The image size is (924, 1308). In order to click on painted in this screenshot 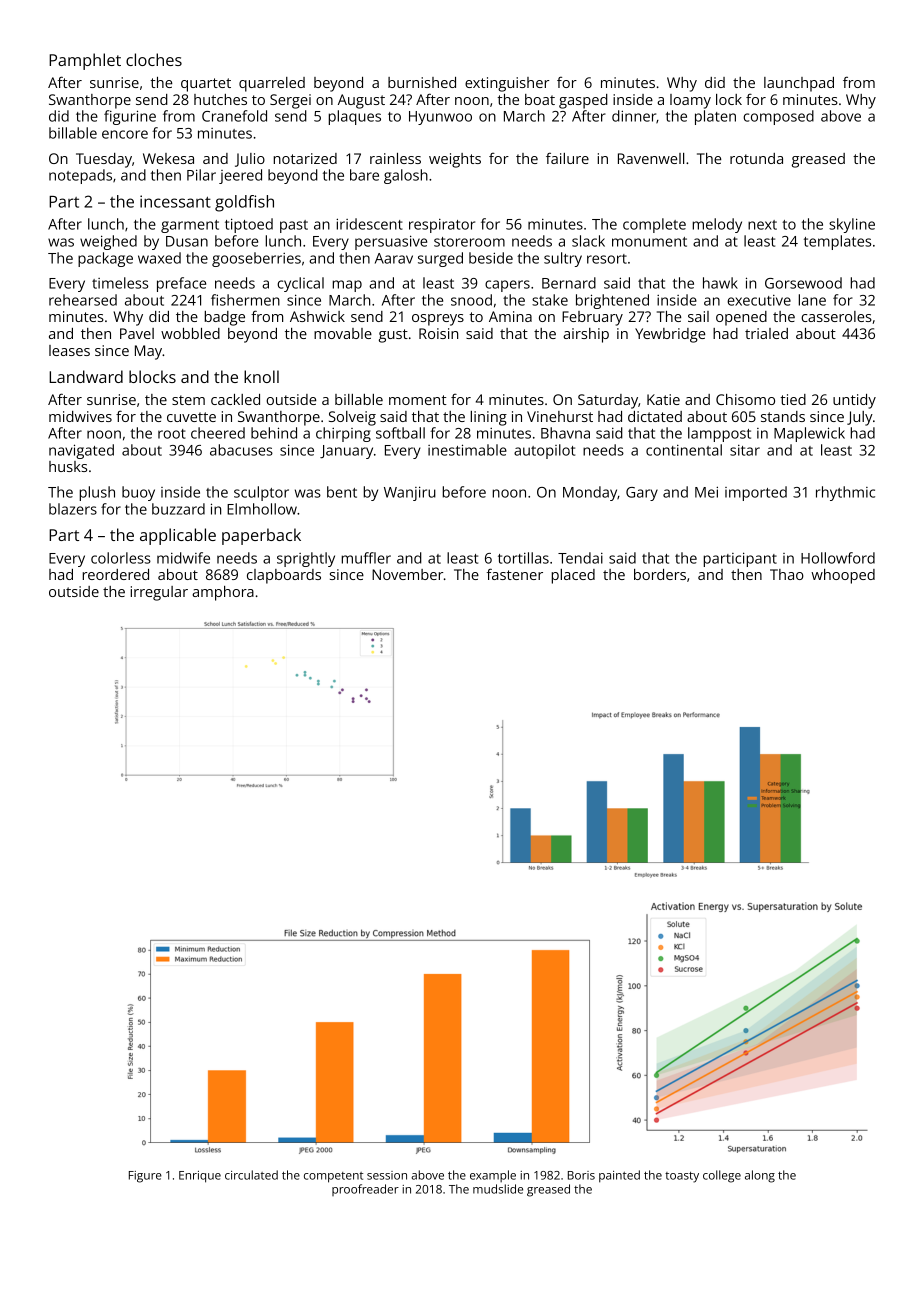, I will do `click(619, 1176)`.
